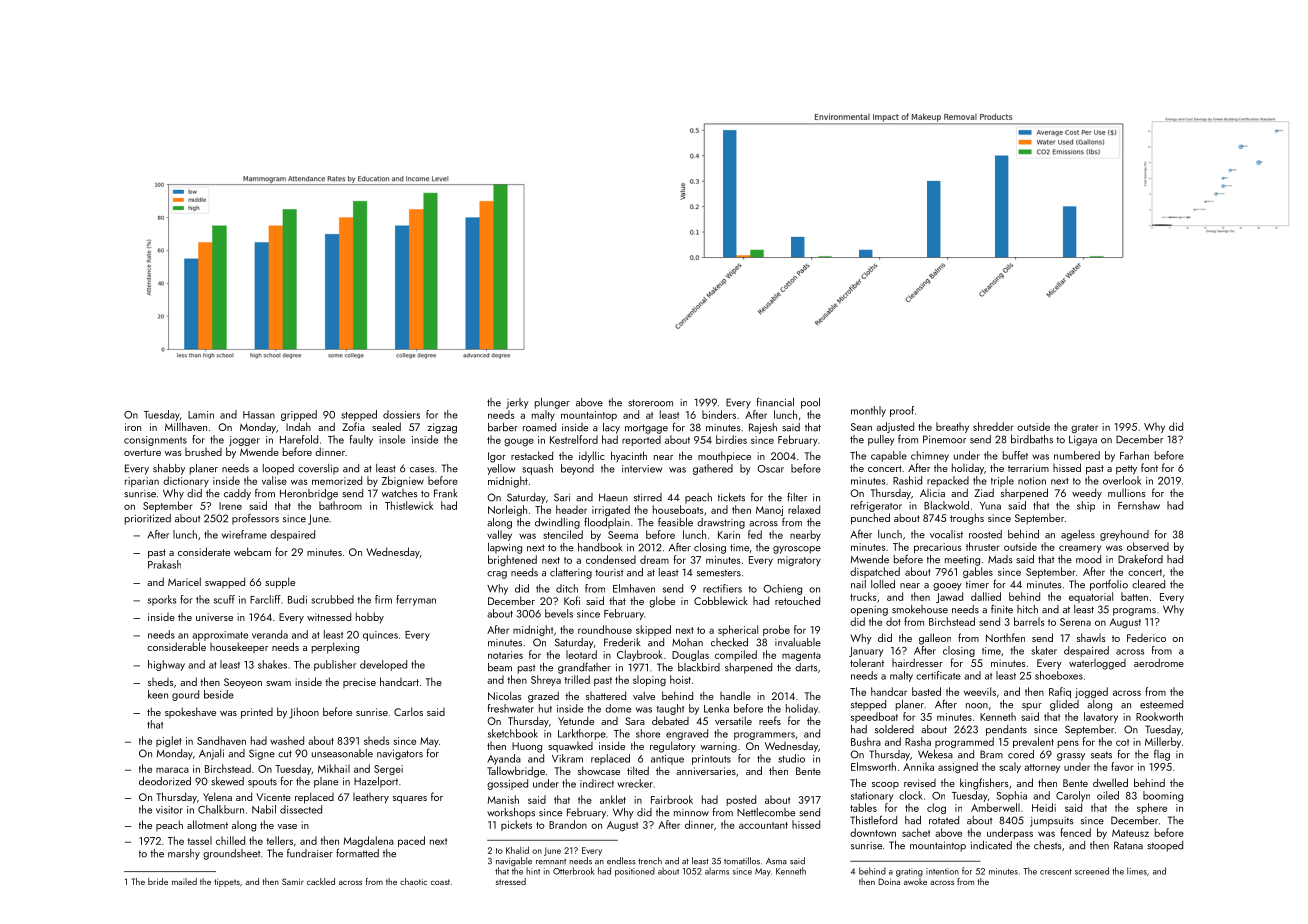  Describe the element at coordinates (775, 402) in the image. I see `financial` at that location.
